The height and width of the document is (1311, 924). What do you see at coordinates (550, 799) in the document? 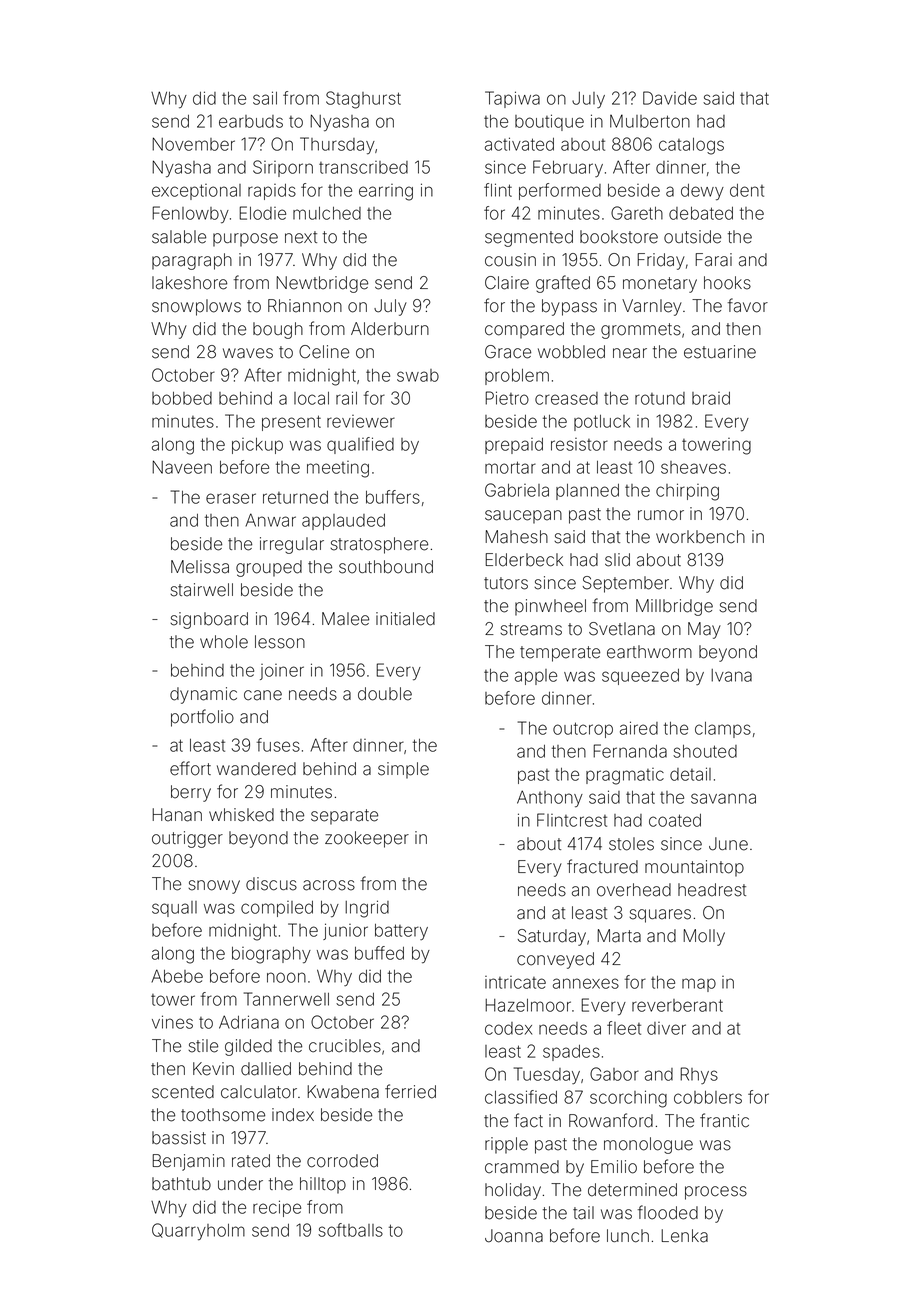
I see `Anthony` at bounding box center [550, 799].
